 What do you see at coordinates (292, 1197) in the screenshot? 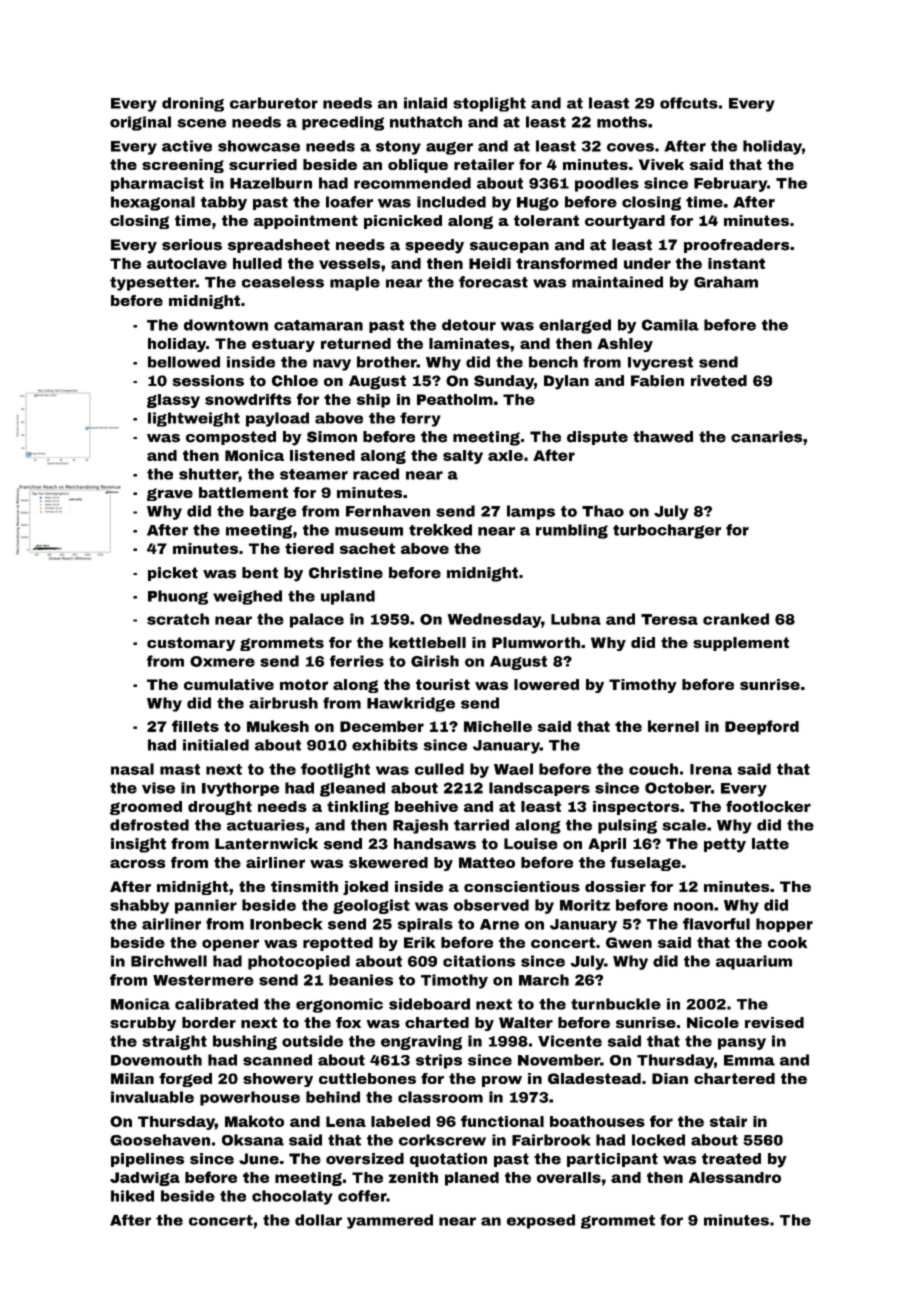
I see `chocolaty` at bounding box center [292, 1197].
